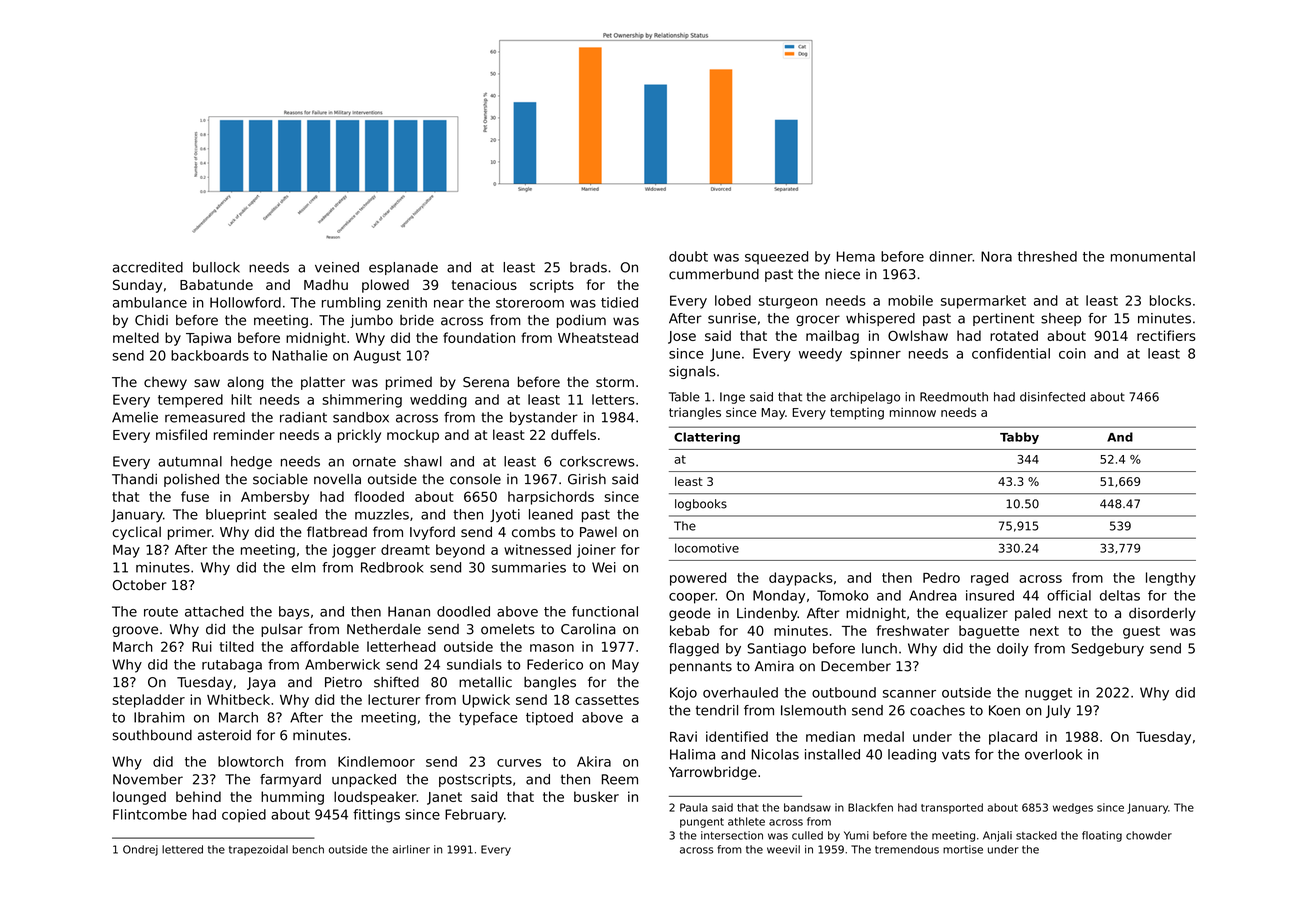 This screenshot has width=1308, height=924. I want to click on primed, so click(409, 383).
